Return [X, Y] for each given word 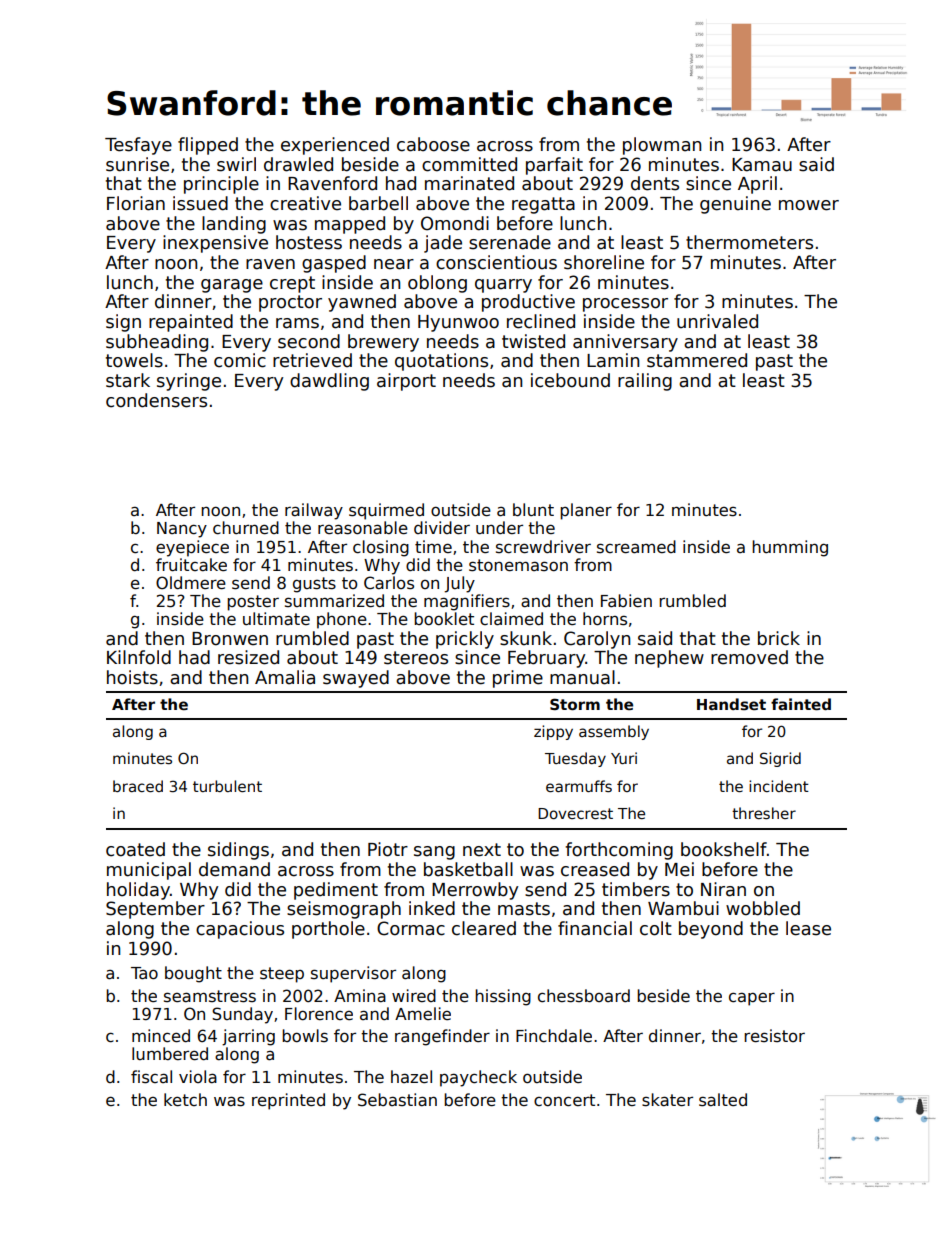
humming [790, 548]
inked [432, 908]
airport [406, 382]
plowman [662, 146]
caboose [433, 144]
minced [161, 1036]
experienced [335, 146]
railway [314, 511]
